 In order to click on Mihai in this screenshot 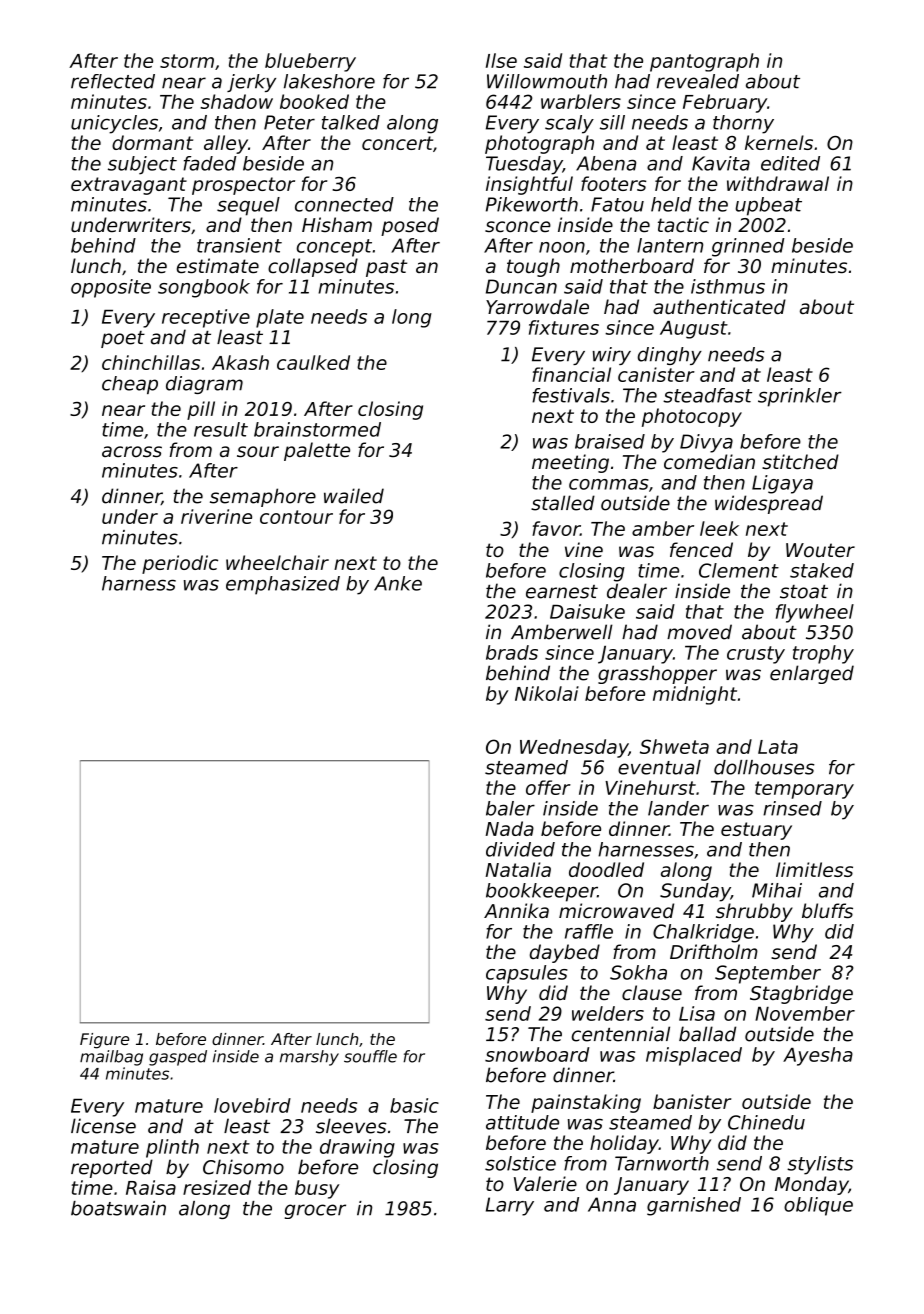, I will do `click(777, 890)`.
